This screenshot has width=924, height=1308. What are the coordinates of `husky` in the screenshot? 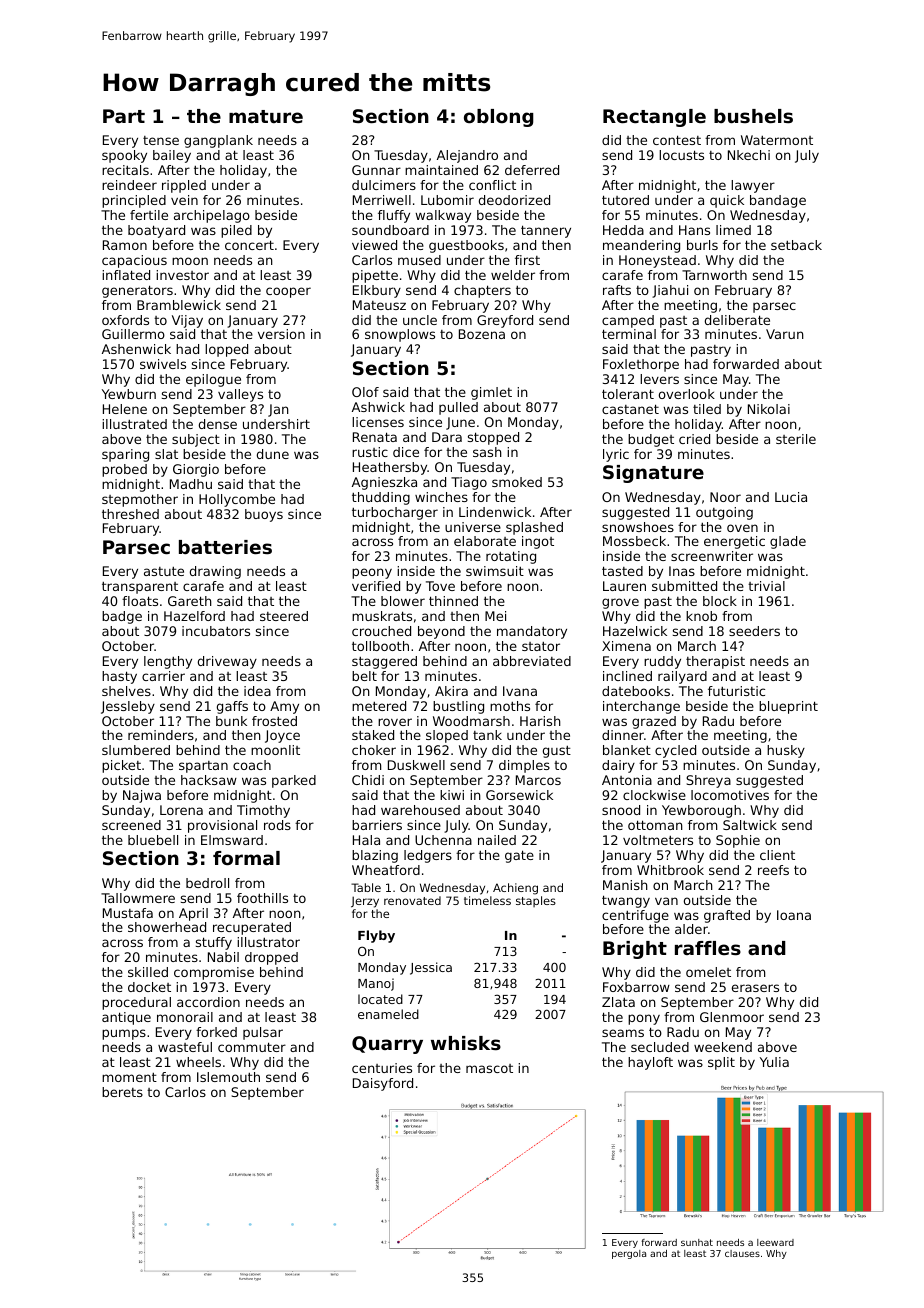 It's located at (786, 751).
